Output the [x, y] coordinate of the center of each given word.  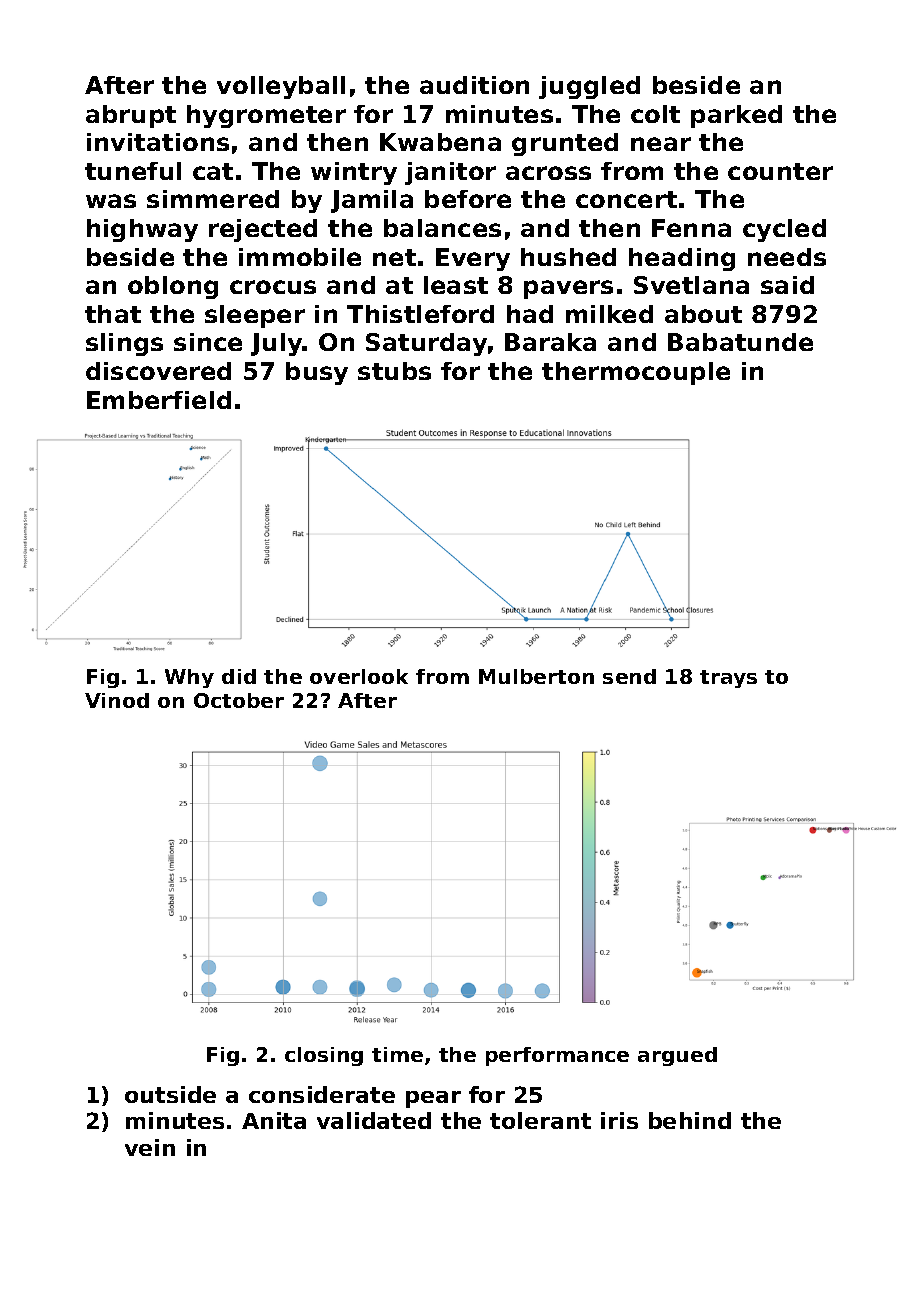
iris [619, 1120]
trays [728, 679]
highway [142, 230]
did [239, 676]
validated [374, 1120]
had [530, 314]
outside [170, 1094]
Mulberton [536, 676]
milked [609, 314]
